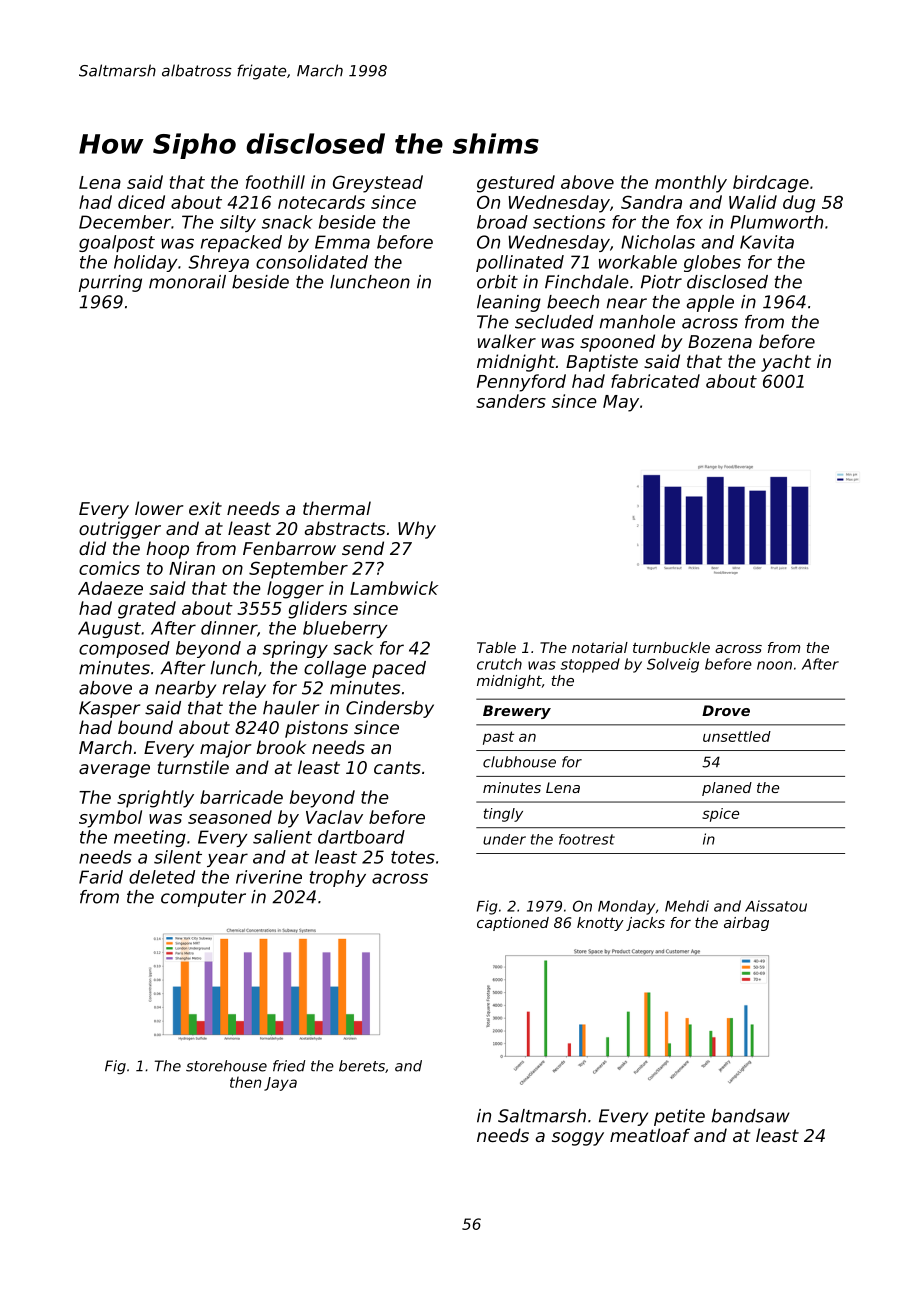 The image size is (924, 1311). I want to click on diced, so click(141, 202).
